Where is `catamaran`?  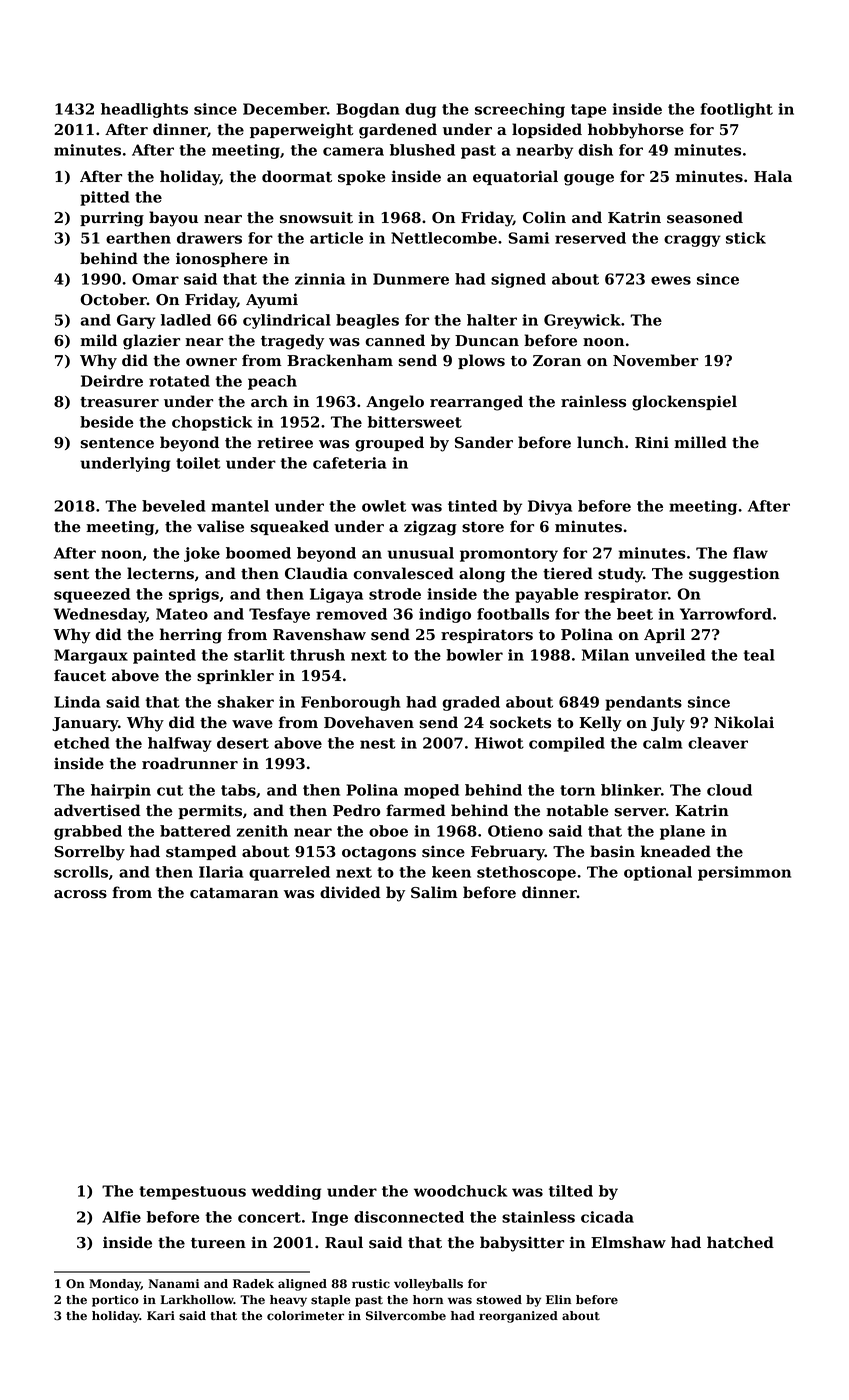
catamaran is located at coordinates (234, 893).
